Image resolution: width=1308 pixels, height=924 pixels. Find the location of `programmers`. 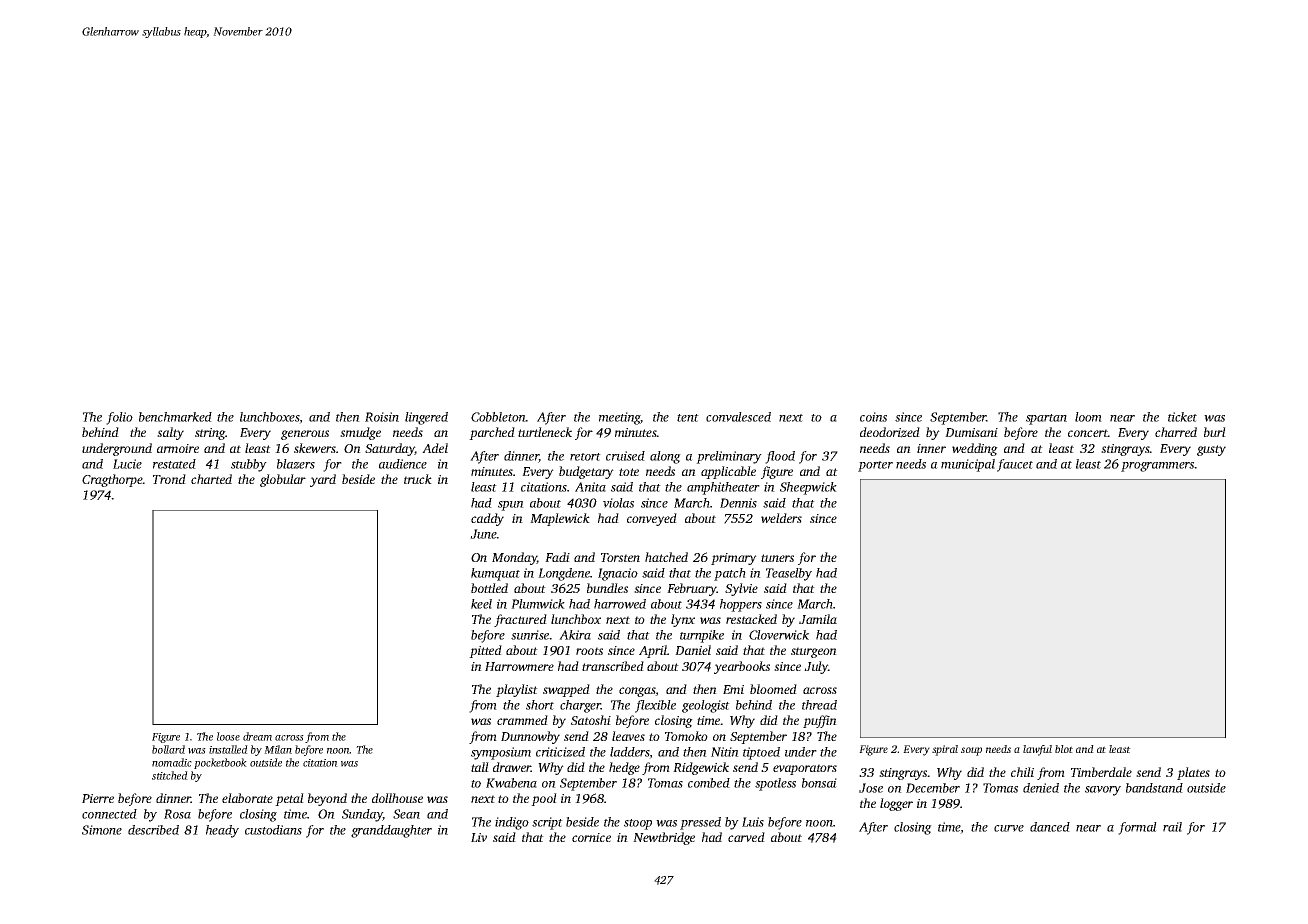

programmers is located at coordinates (1158, 467).
